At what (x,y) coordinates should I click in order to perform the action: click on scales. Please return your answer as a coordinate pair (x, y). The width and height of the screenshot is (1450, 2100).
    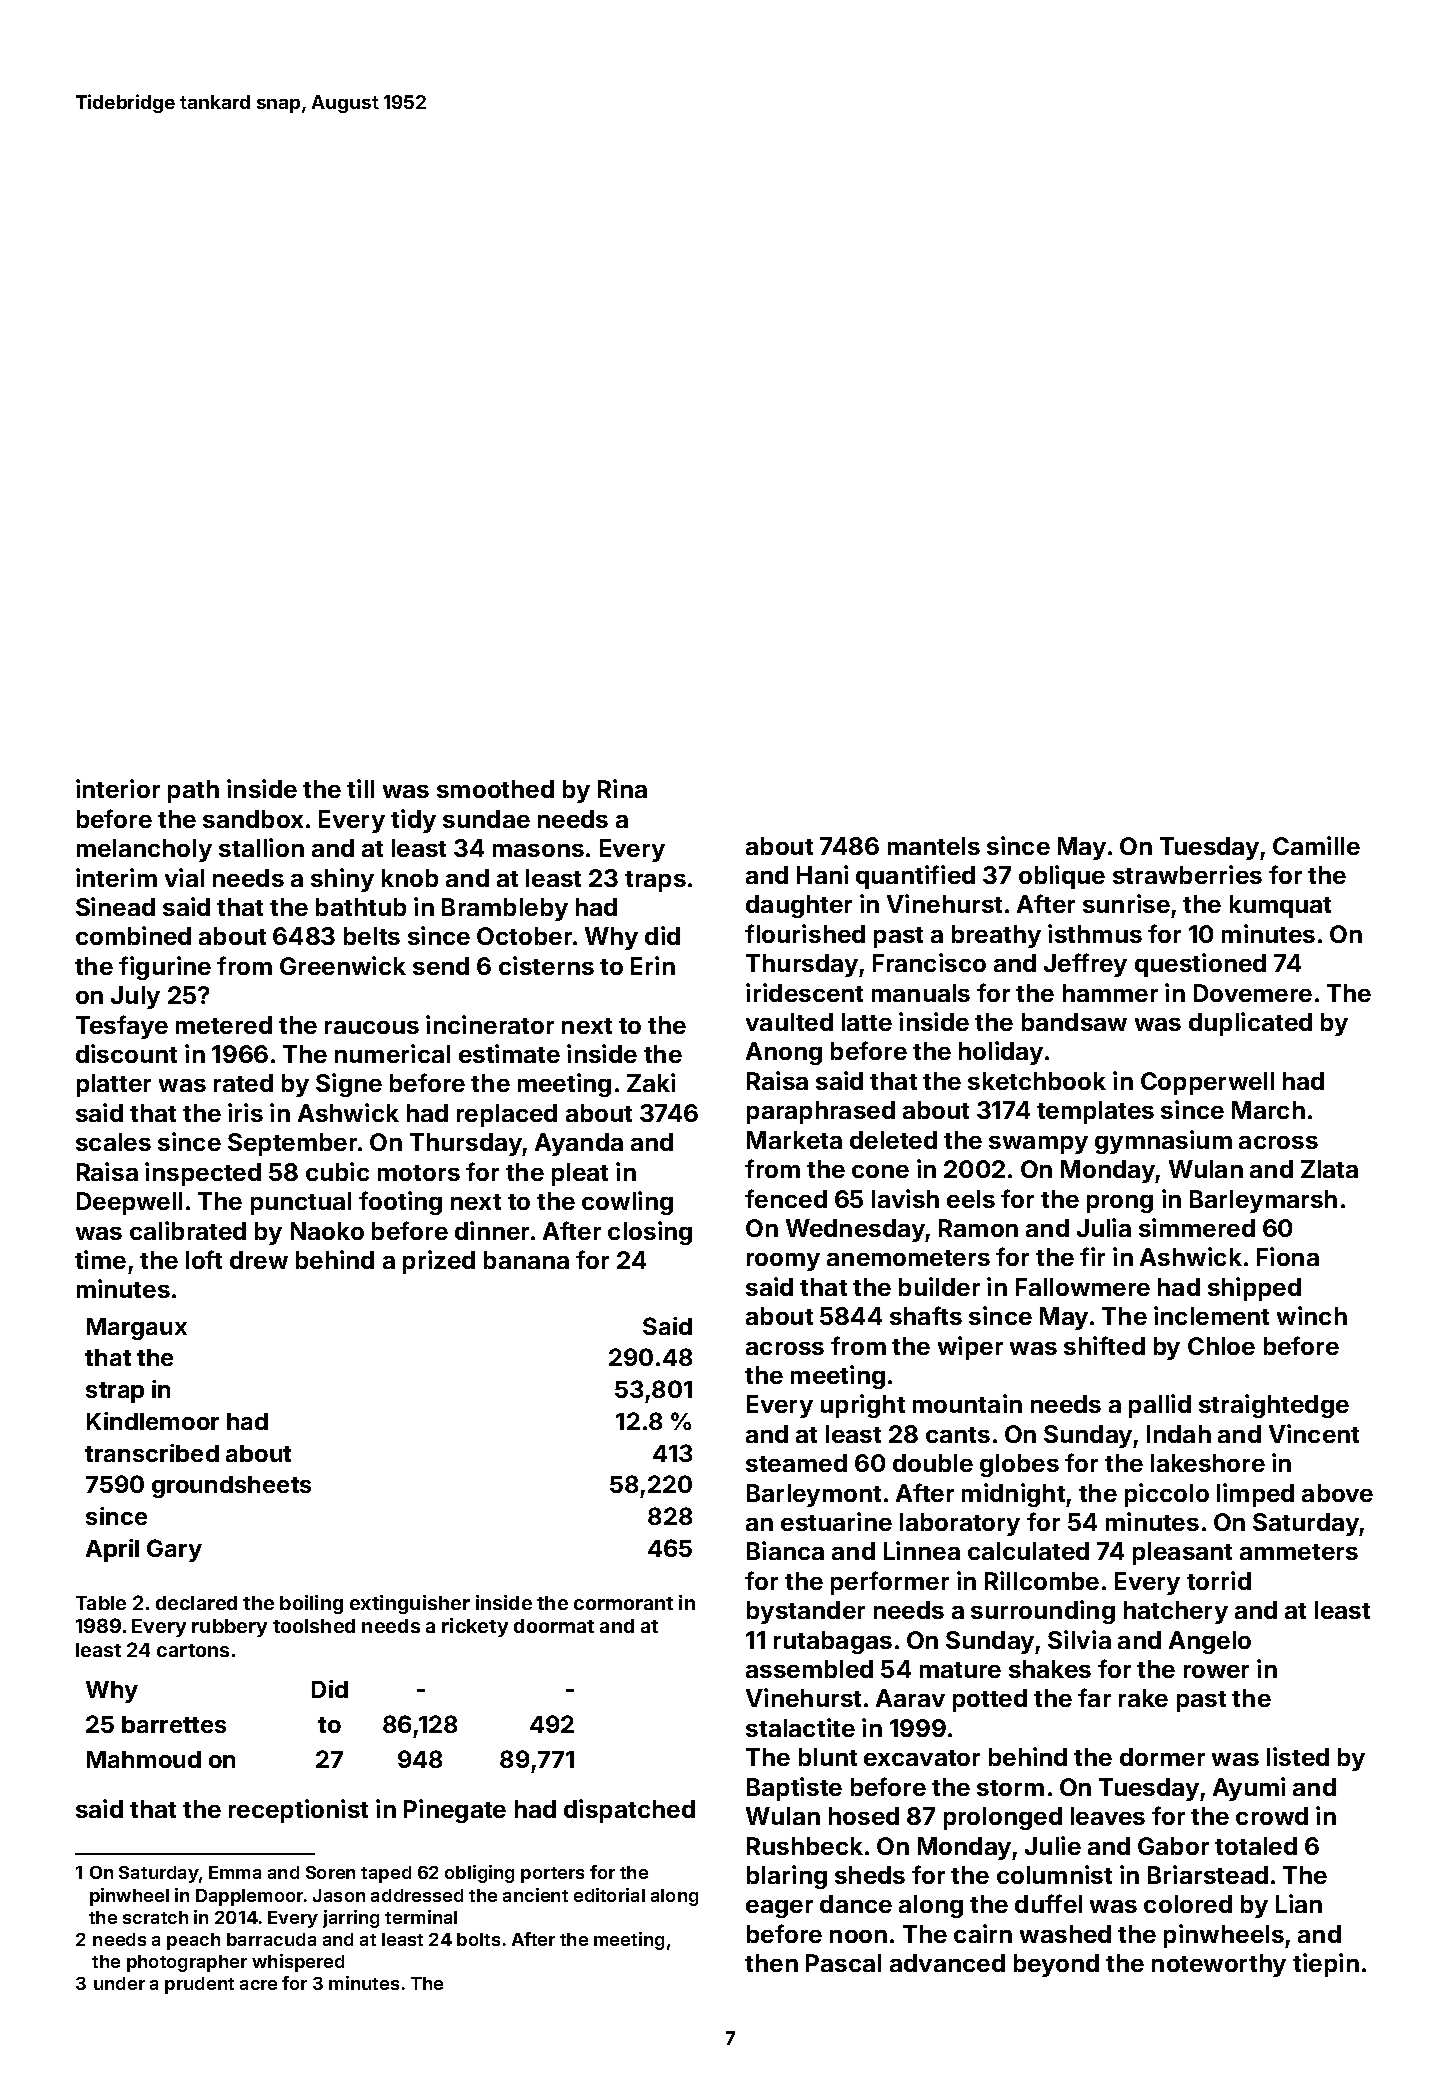
    Looking at the image, I should click on (113, 1142).
